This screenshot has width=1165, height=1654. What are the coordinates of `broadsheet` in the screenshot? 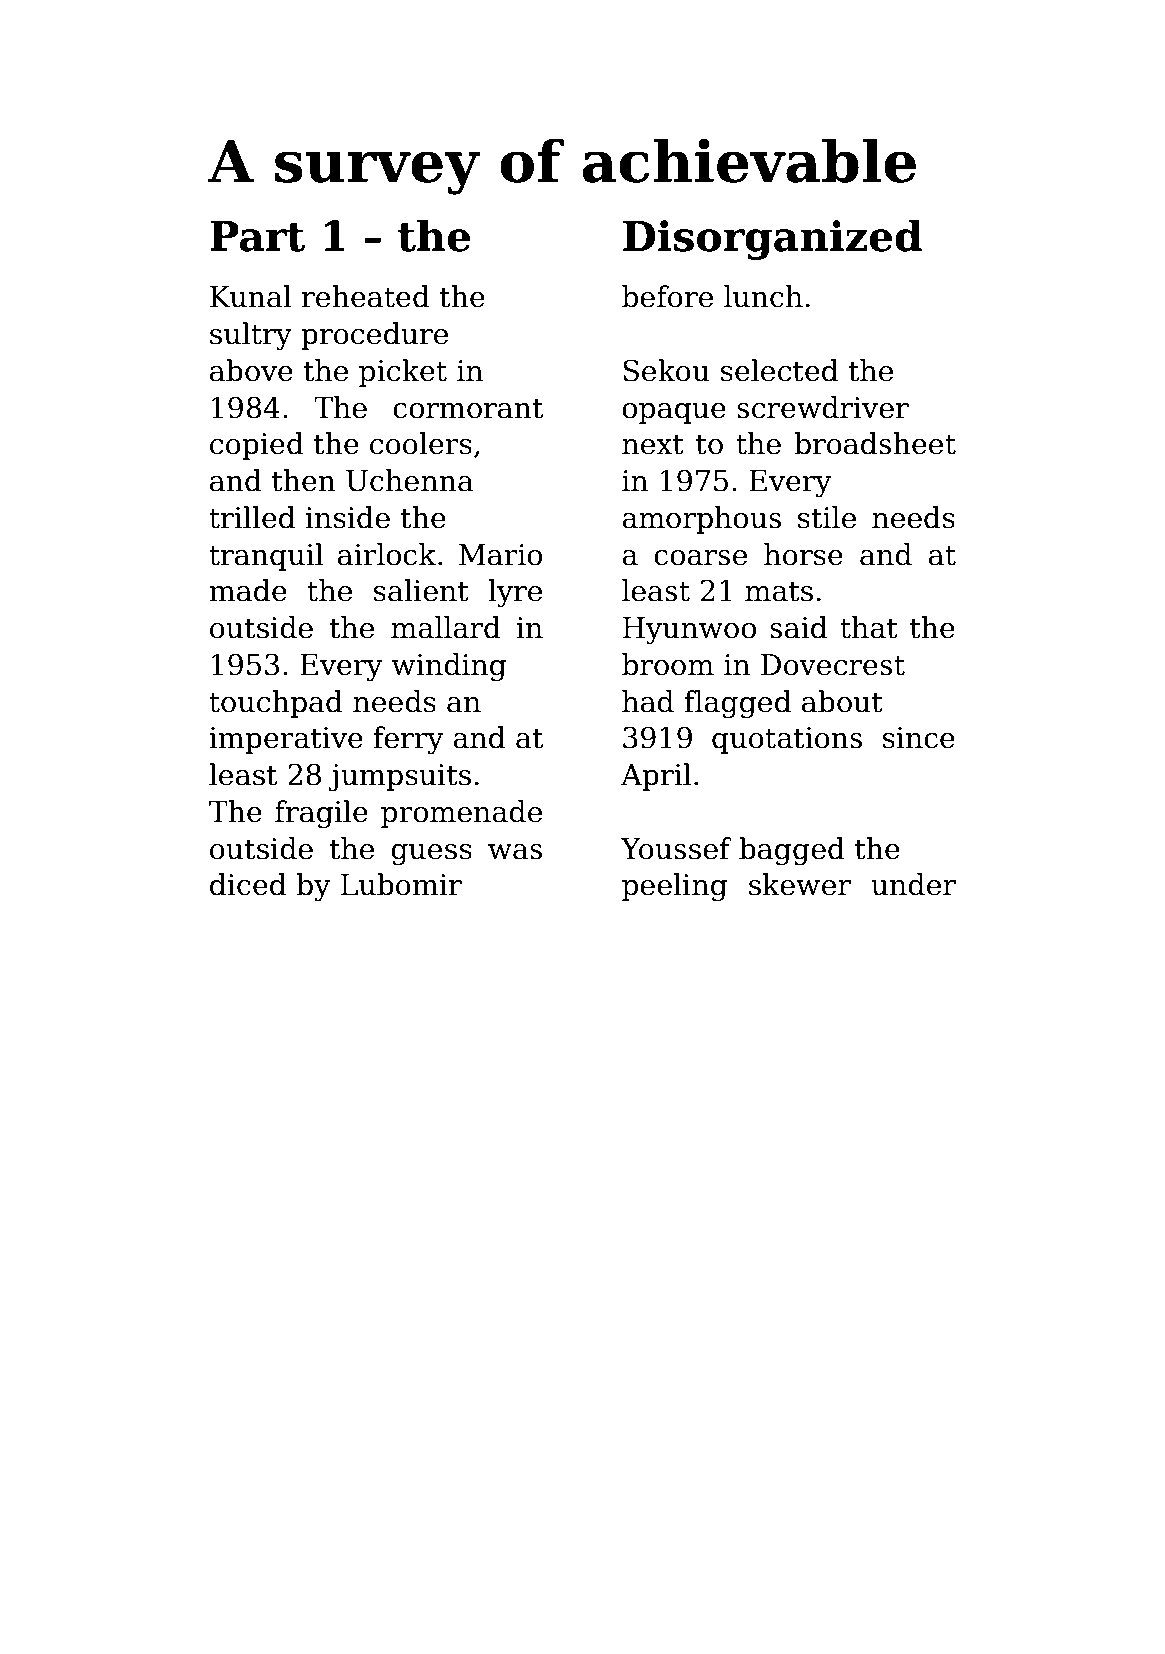 It's located at (875, 443).
